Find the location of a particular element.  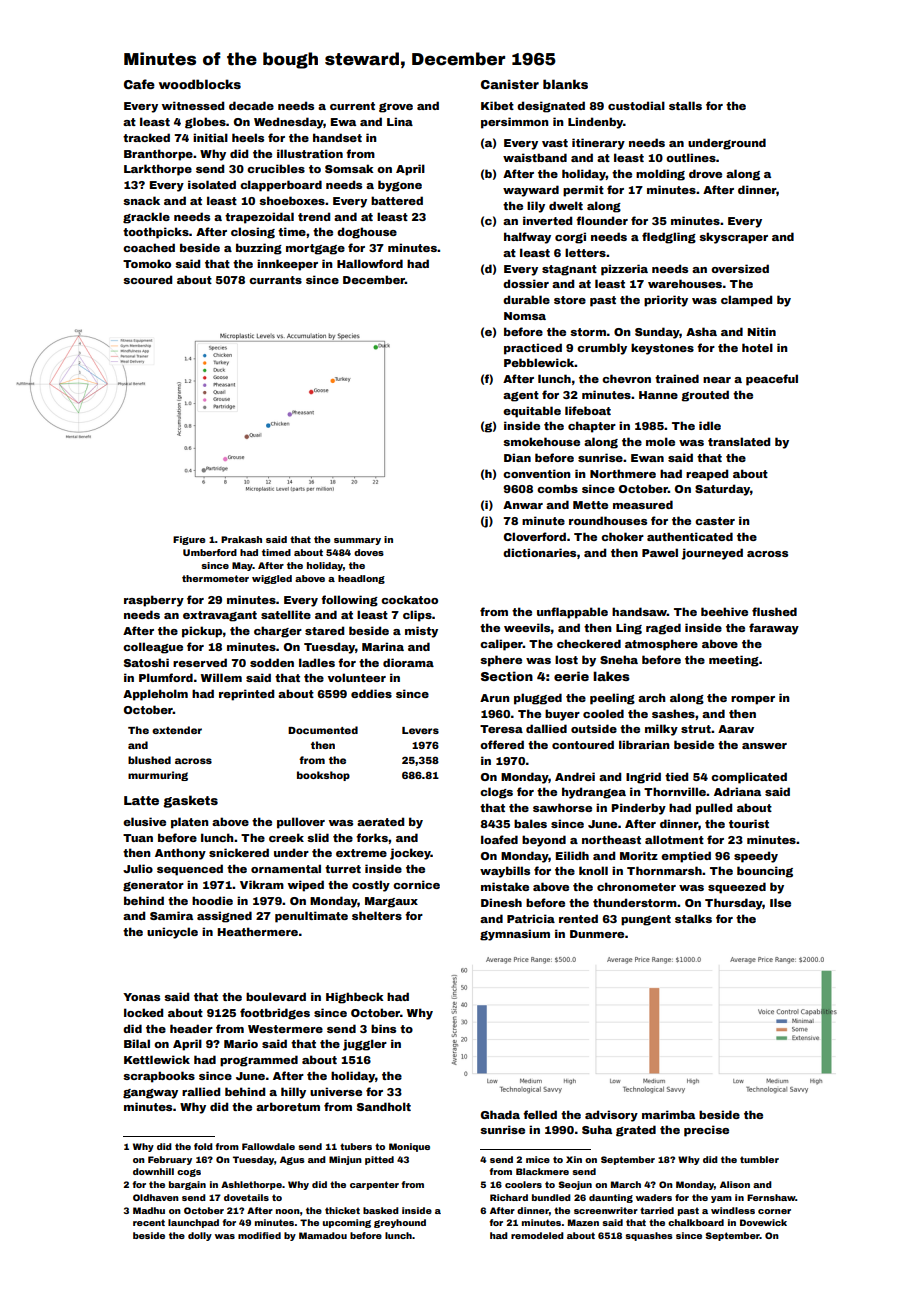

reserved is located at coordinates (200, 662).
